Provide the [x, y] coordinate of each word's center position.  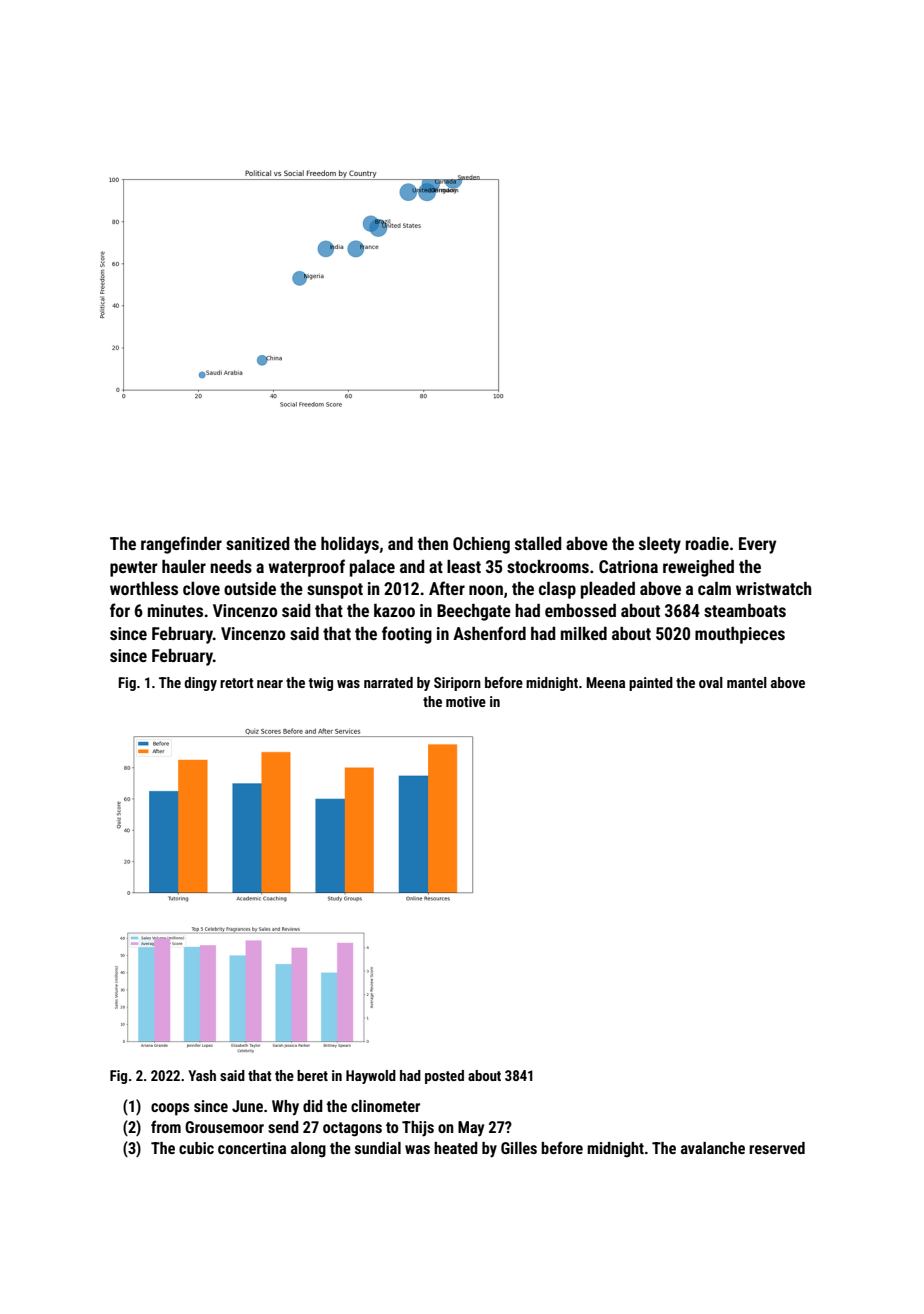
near [270, 684]
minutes [175, 610]
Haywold [371, 1077]
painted [651, 684]
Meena [605, 682]
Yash [202, 1075]
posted [444, 1077]
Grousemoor [224, 1127]
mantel [747, 682]
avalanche [713, 1148]
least [464, 566]
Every [757, 545]
